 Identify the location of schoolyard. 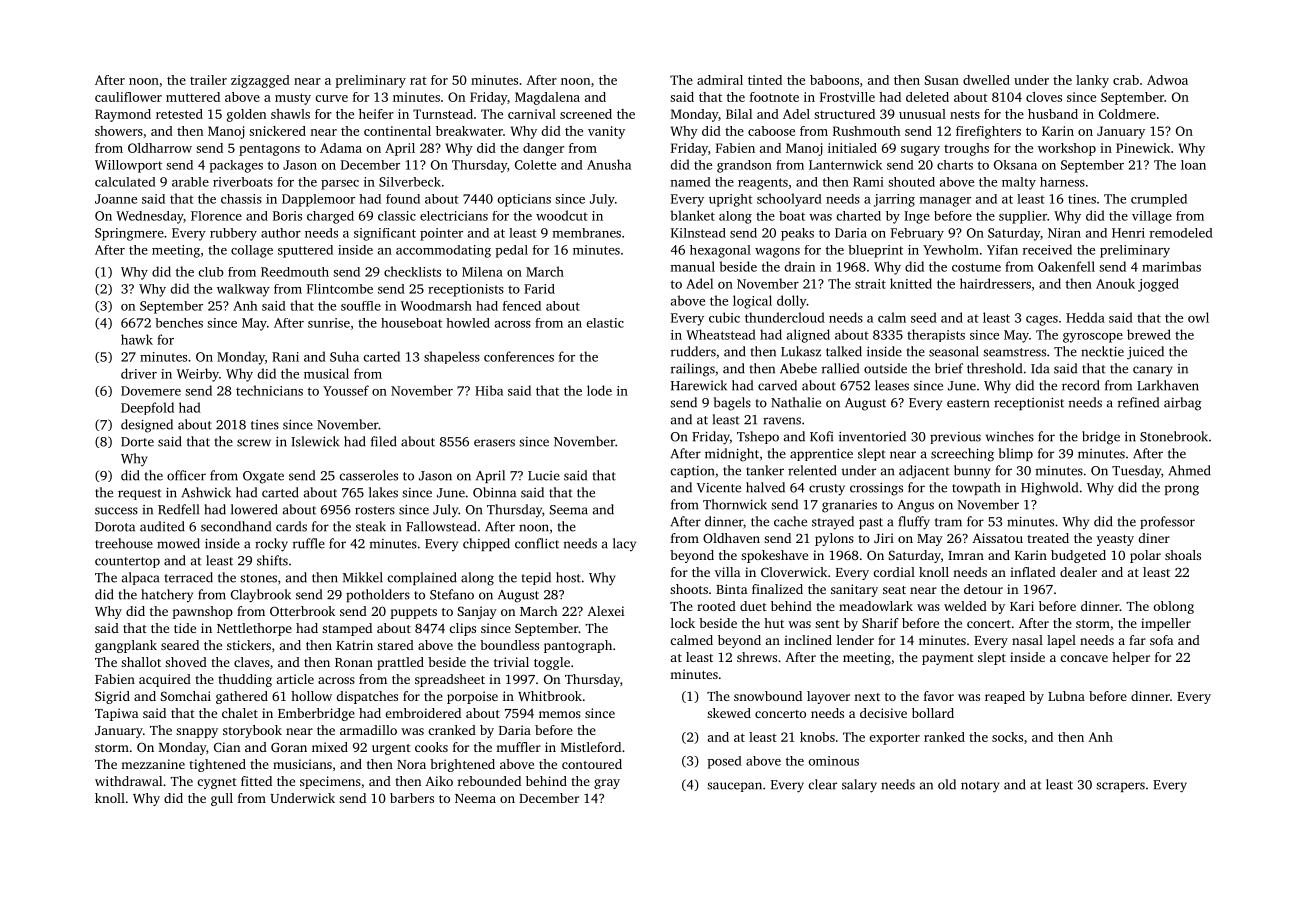
(789, 200).
